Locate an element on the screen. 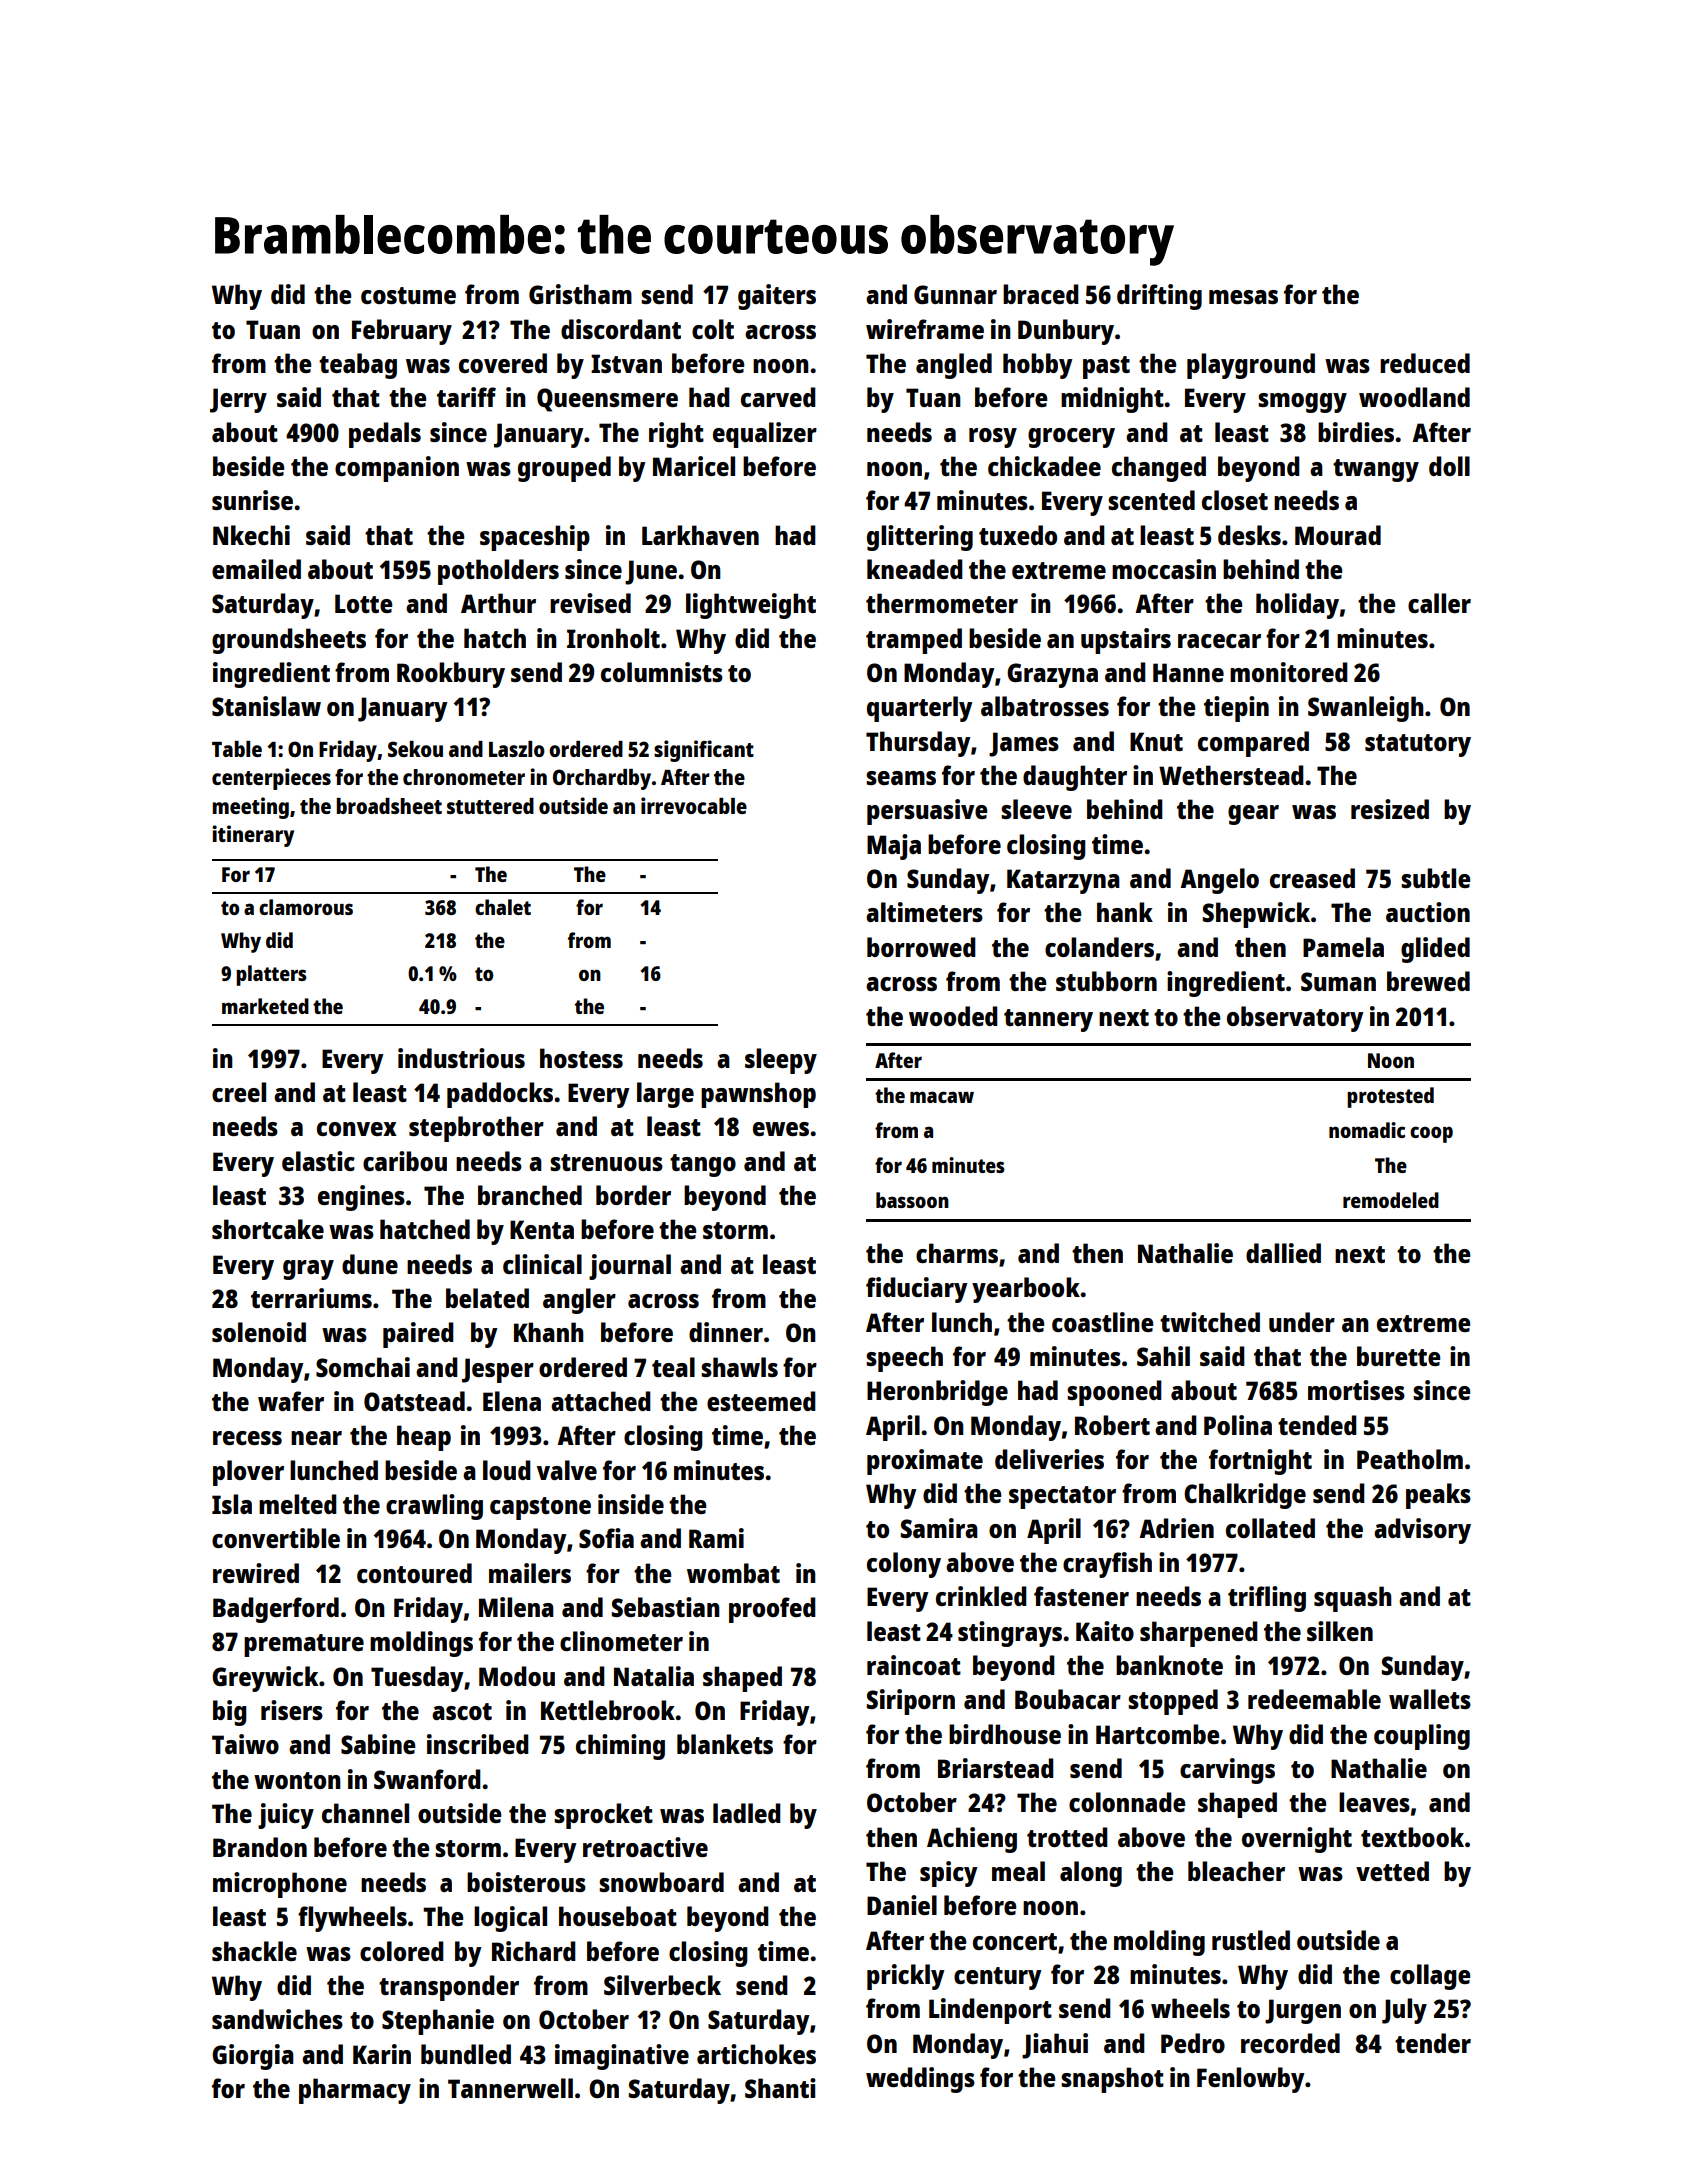  Shanti is located at coordinates (780, 2088).
